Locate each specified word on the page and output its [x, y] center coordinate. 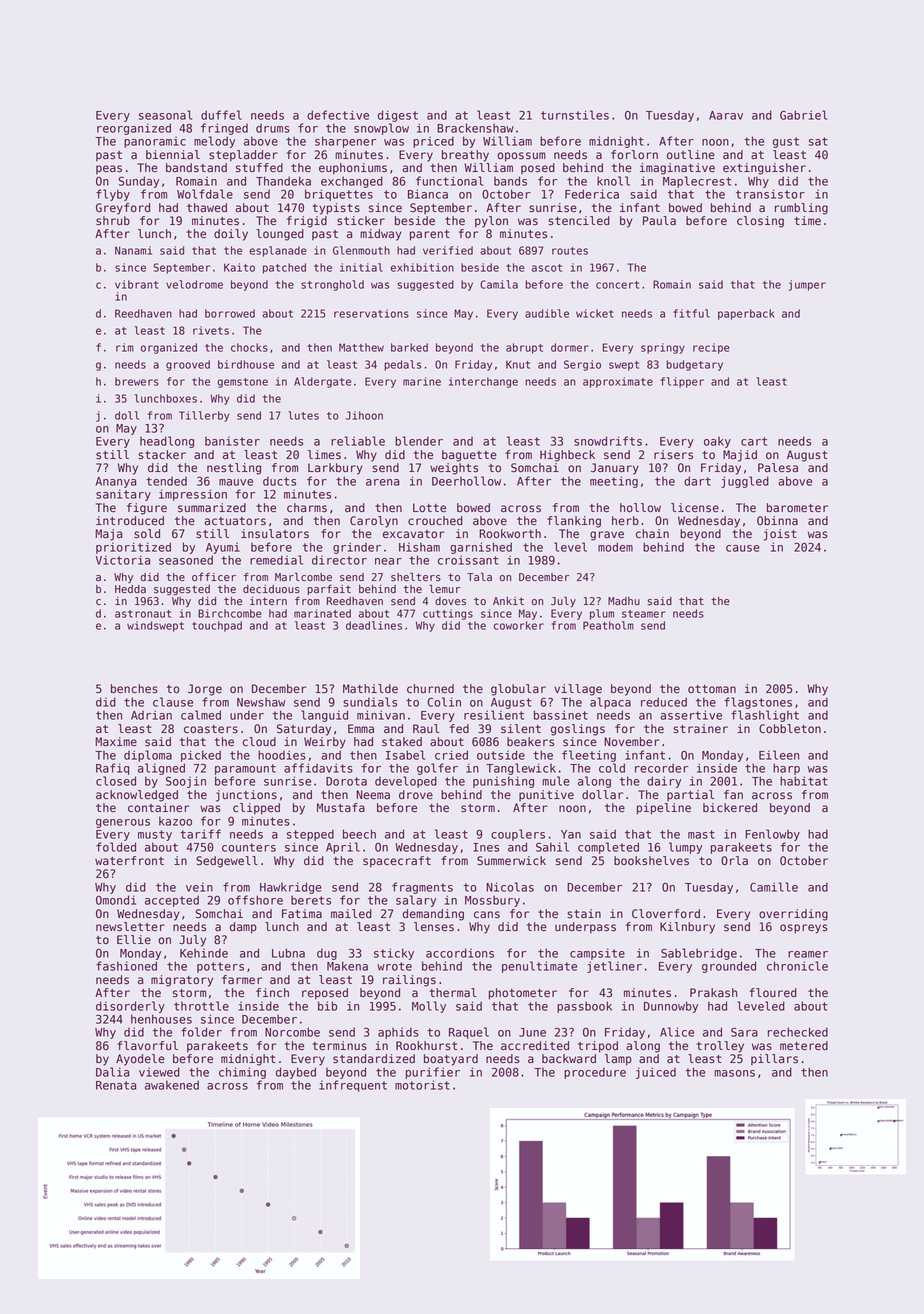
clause [173, 702]
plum [602, 614]
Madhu [624, 601]
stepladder [243, 156]
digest [398, 116]
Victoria [122, 560]
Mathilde [370, 689]
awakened [172, 1085]
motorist [422, 1085]
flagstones [758, 703]
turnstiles [575, 115]
